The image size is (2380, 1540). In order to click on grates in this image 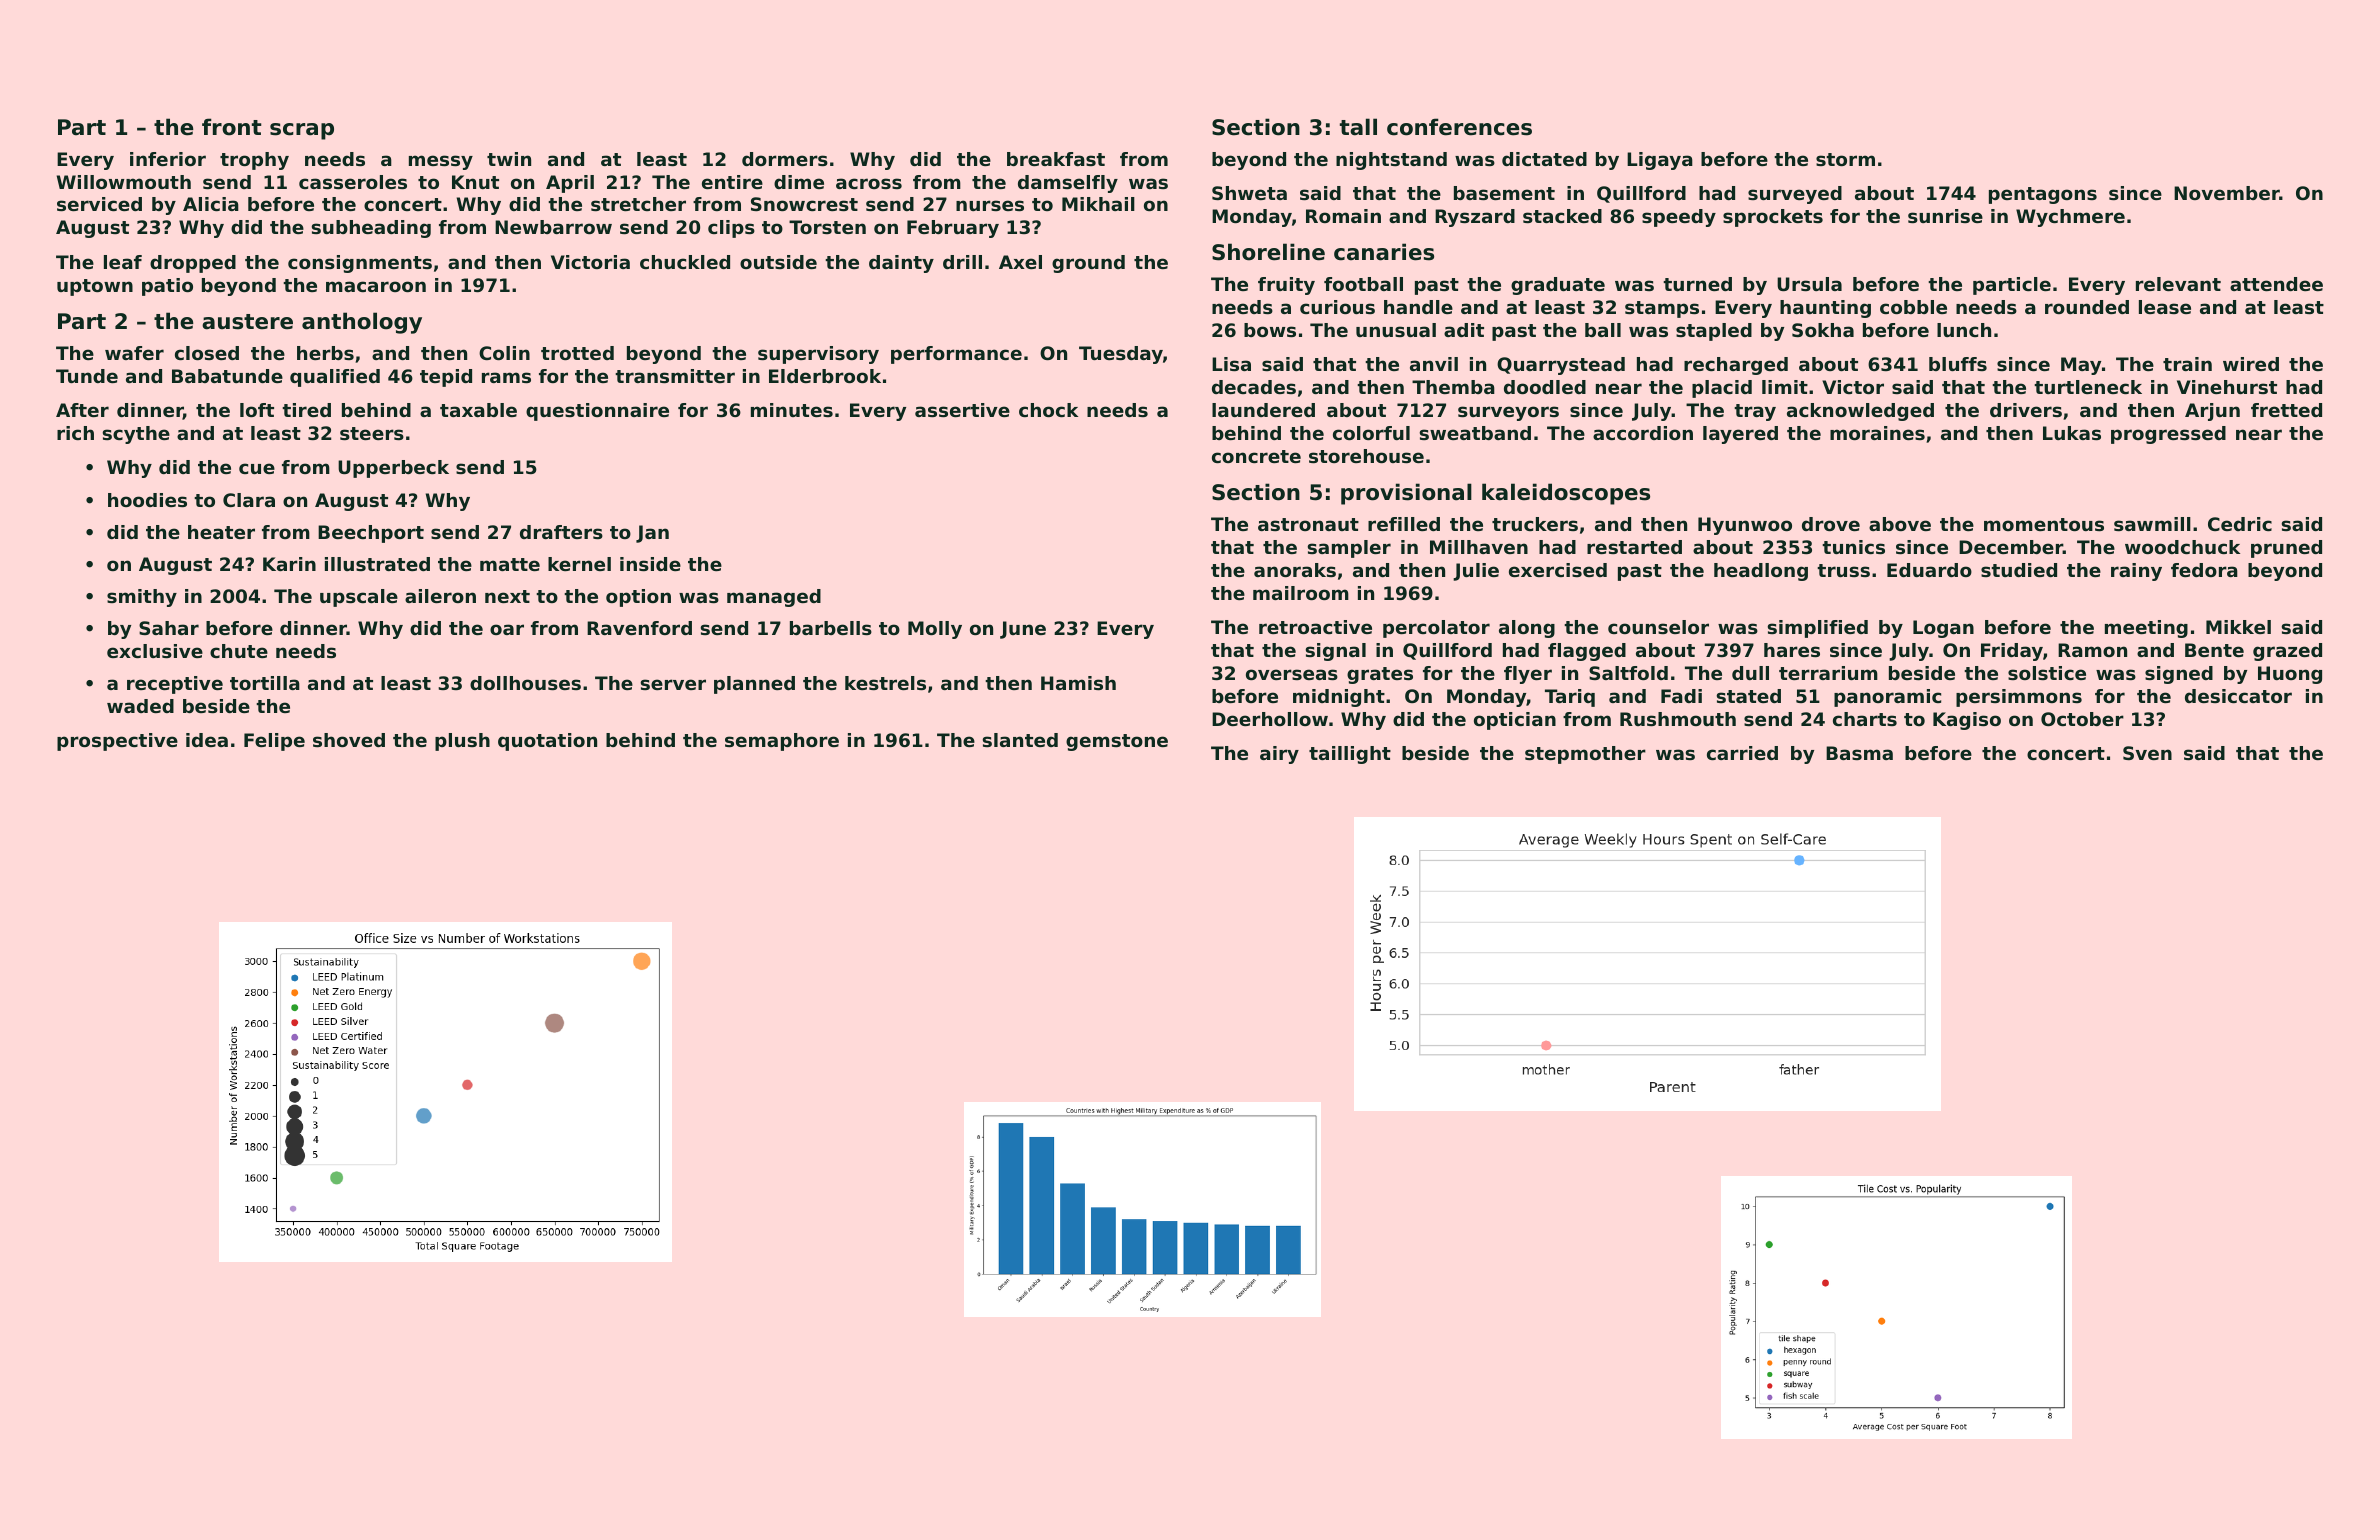, I will do `click(1380, 675)`.
